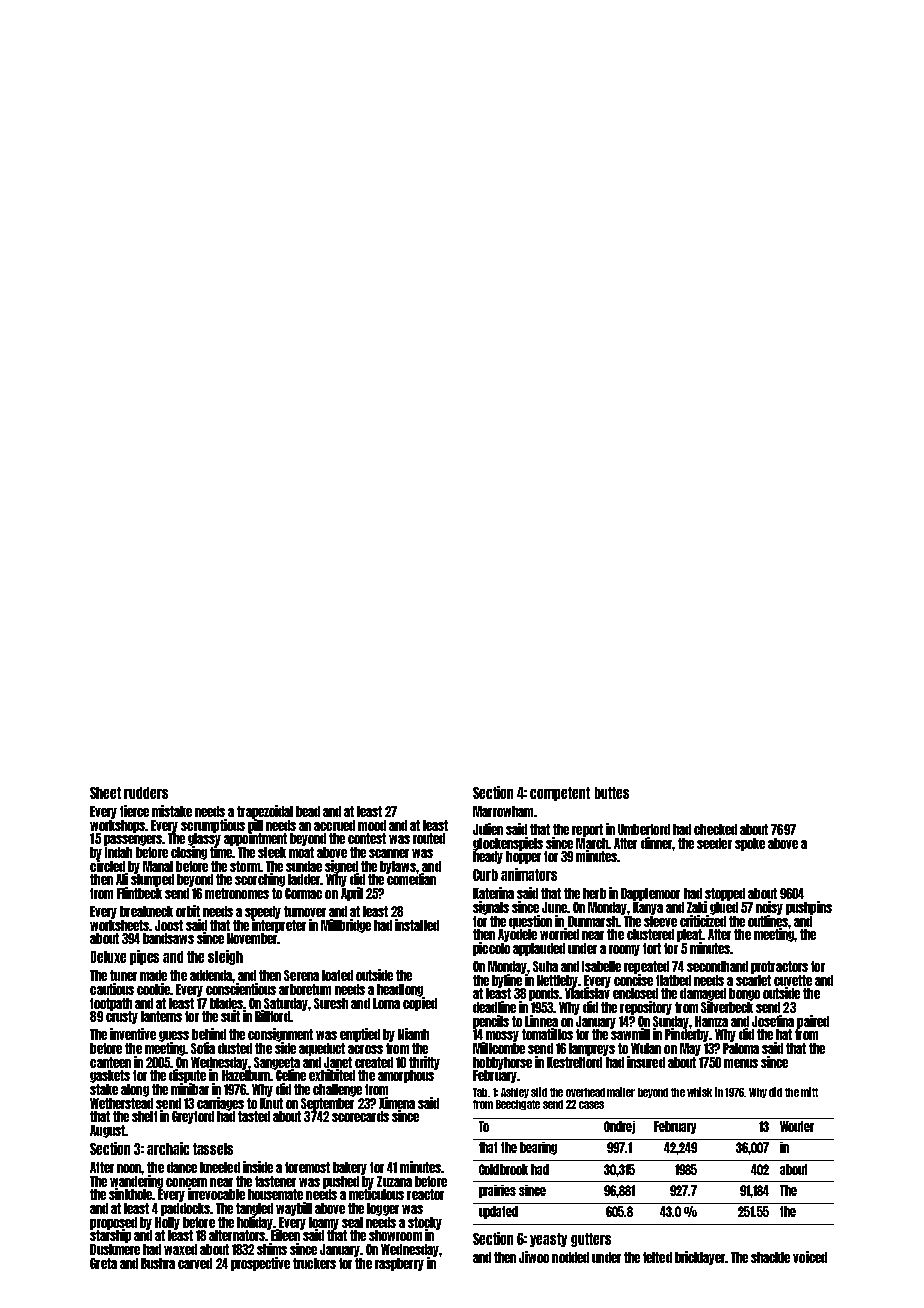 Image resolution: width=924 pixels, height=1308 pixels. What do you see at coordinates (594, 893) in the document?
I see `herb` at bounding box center [594, 893].
